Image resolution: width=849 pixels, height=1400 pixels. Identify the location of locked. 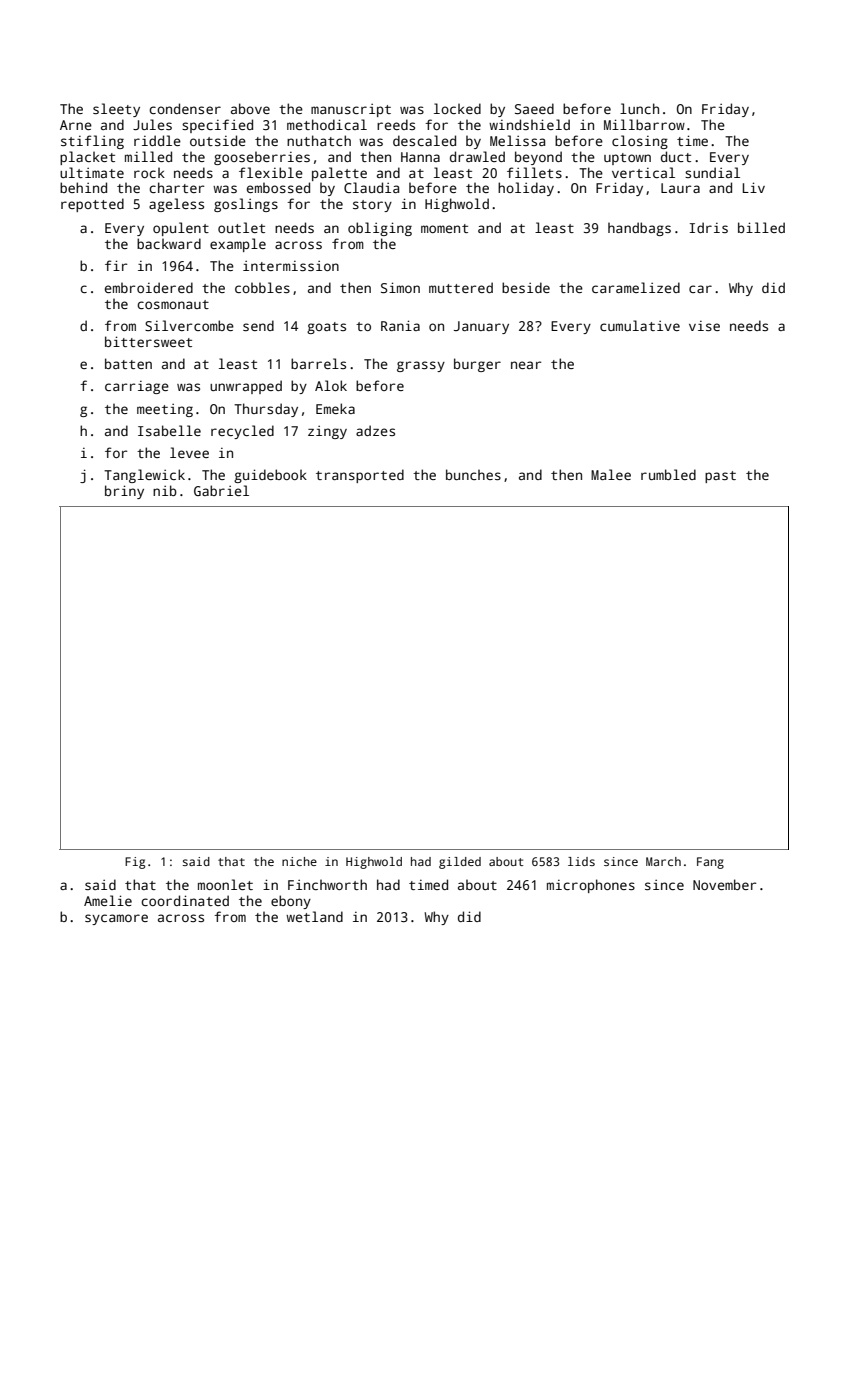
(457, 108).
